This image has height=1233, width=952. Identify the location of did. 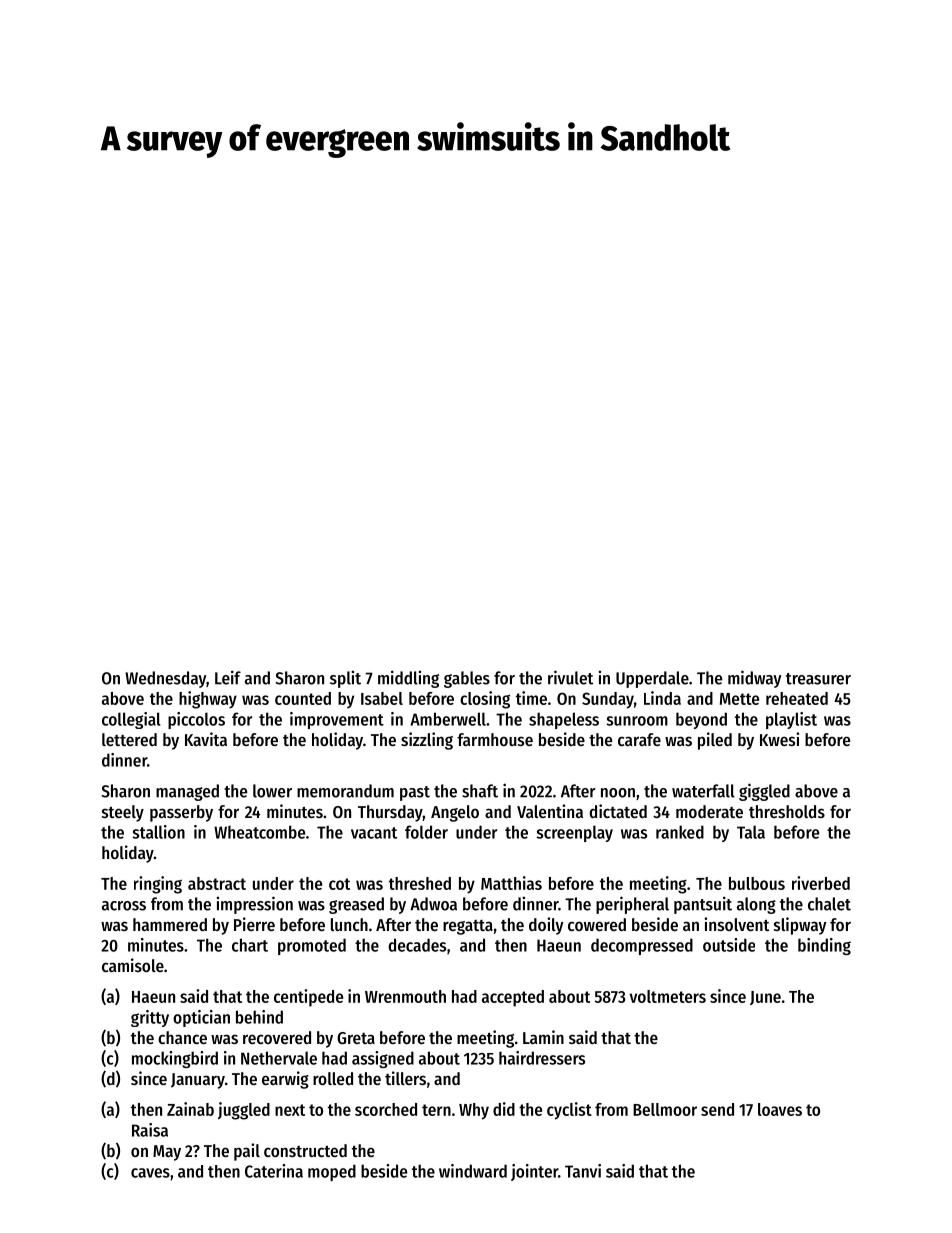
(504, 1109).
